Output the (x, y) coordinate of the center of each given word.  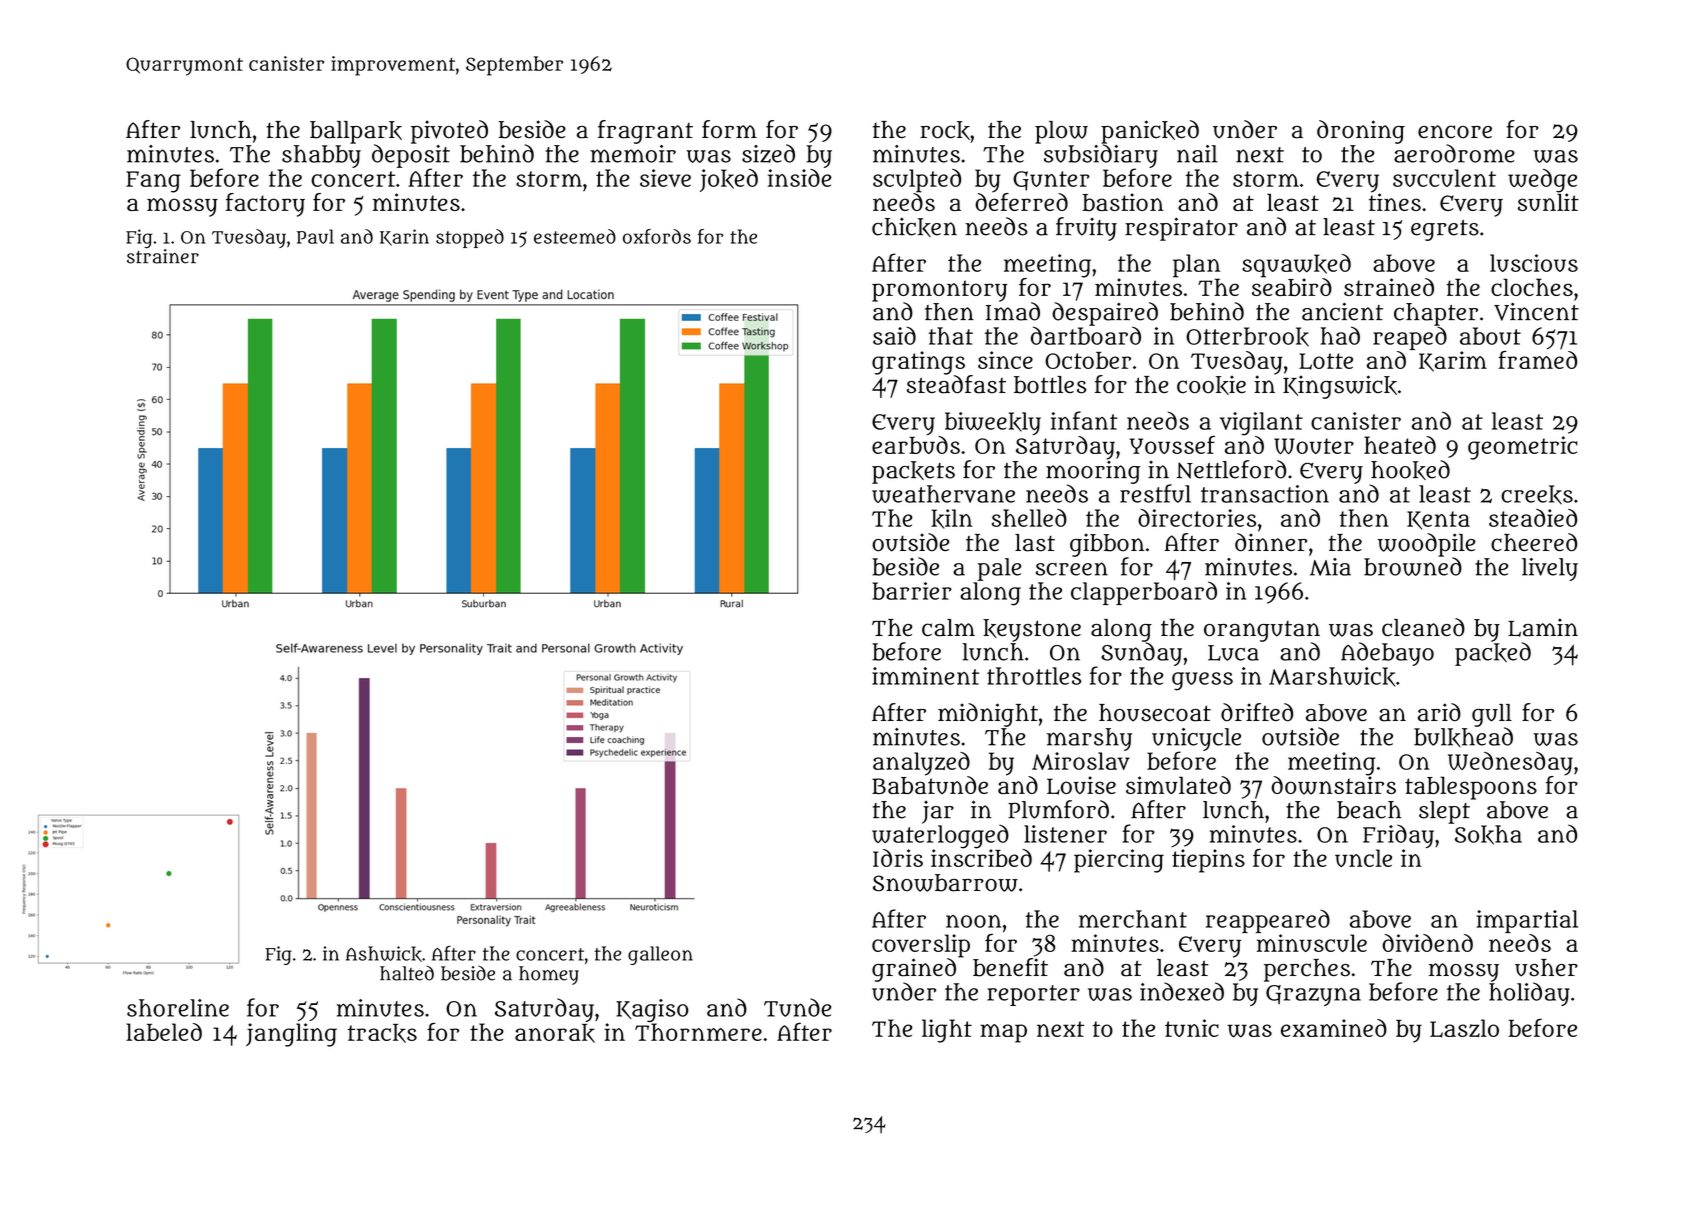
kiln (951, 519)
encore (1455, 132)
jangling (291, 1035)
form (729, 129)
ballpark (356, 132)
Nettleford (1231, 469)
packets (913, 472)
